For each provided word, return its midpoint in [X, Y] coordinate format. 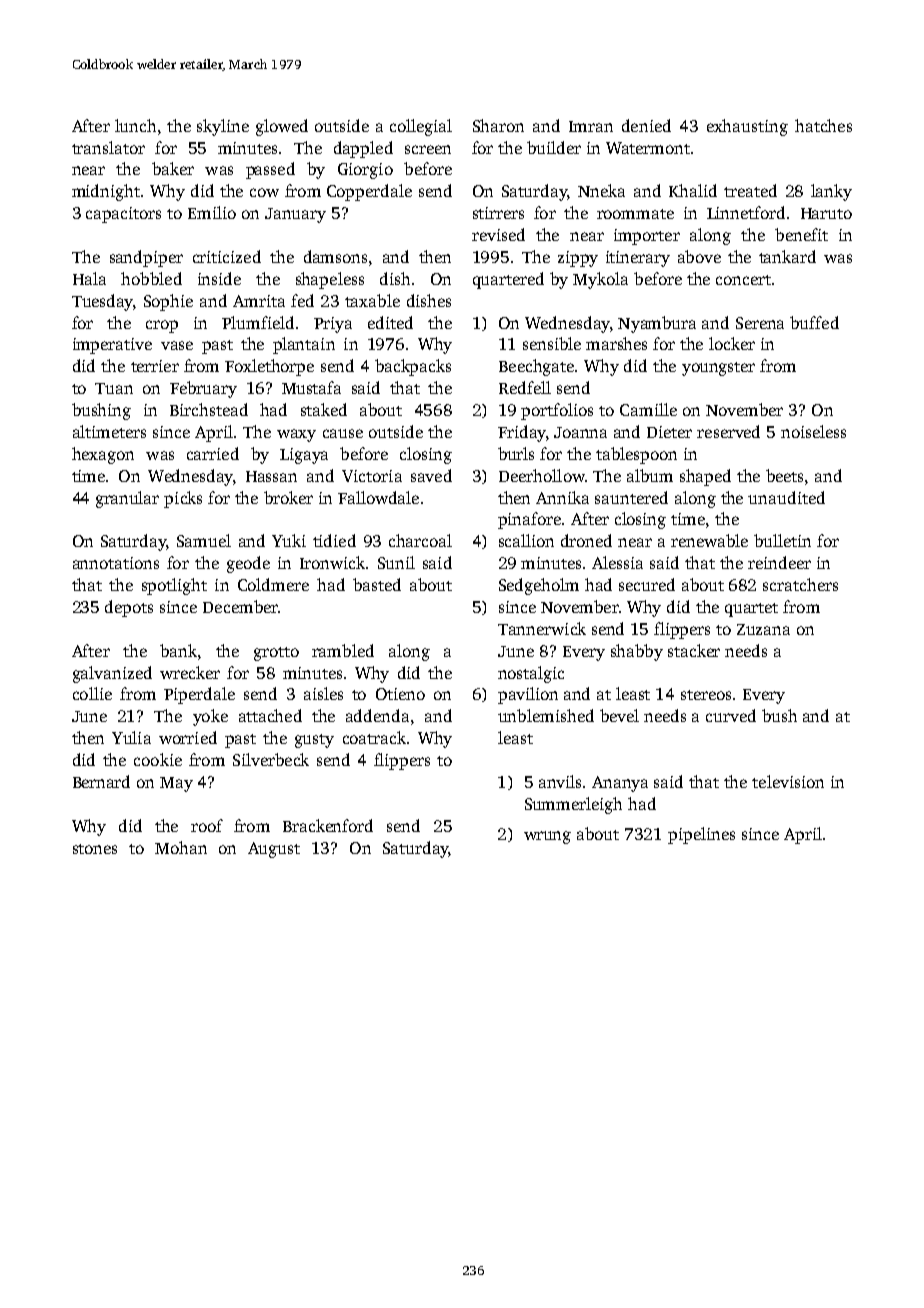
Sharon [498, 125]
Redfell [525, 387]
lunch [135, 125]
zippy [578, 259]
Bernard [101, 781]
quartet [751, 610]
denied [646, 125]
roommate [635, 214]
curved [731, 715]
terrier [155, 366]
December [240, 606]
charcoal [420, 540]
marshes [616, 343]
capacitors [123, 215]
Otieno [400, 694]
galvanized [112, 674]
